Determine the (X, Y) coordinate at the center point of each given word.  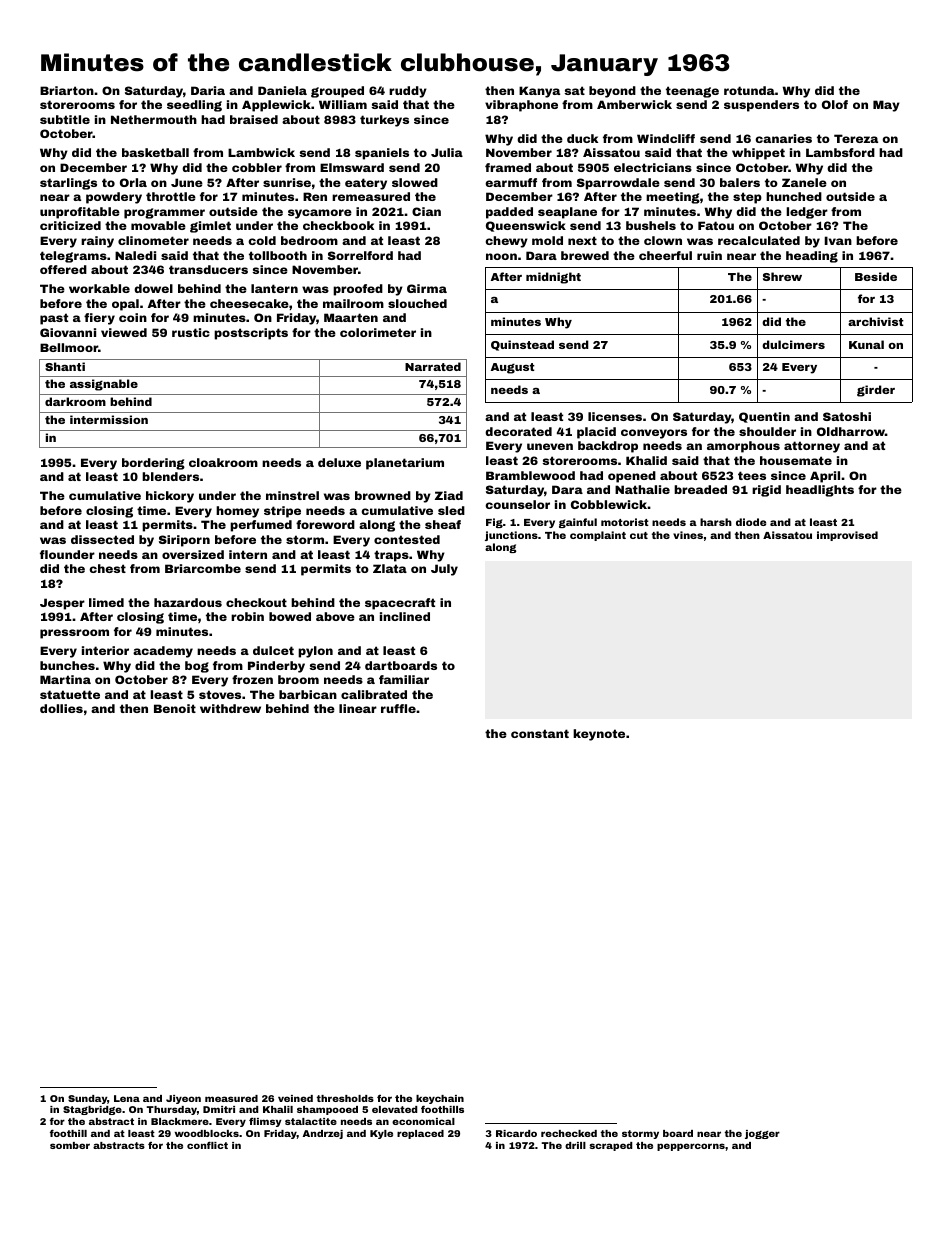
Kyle (381, 1134)
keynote (599, 735)
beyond (612, 92)
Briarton (67, 90)
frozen (252, 679)
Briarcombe (203, 568)
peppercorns (691, 1147)
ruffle (398, 708)
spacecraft (400, 604)
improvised (847, 536)
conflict (207, 1145)
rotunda (749, 90)
